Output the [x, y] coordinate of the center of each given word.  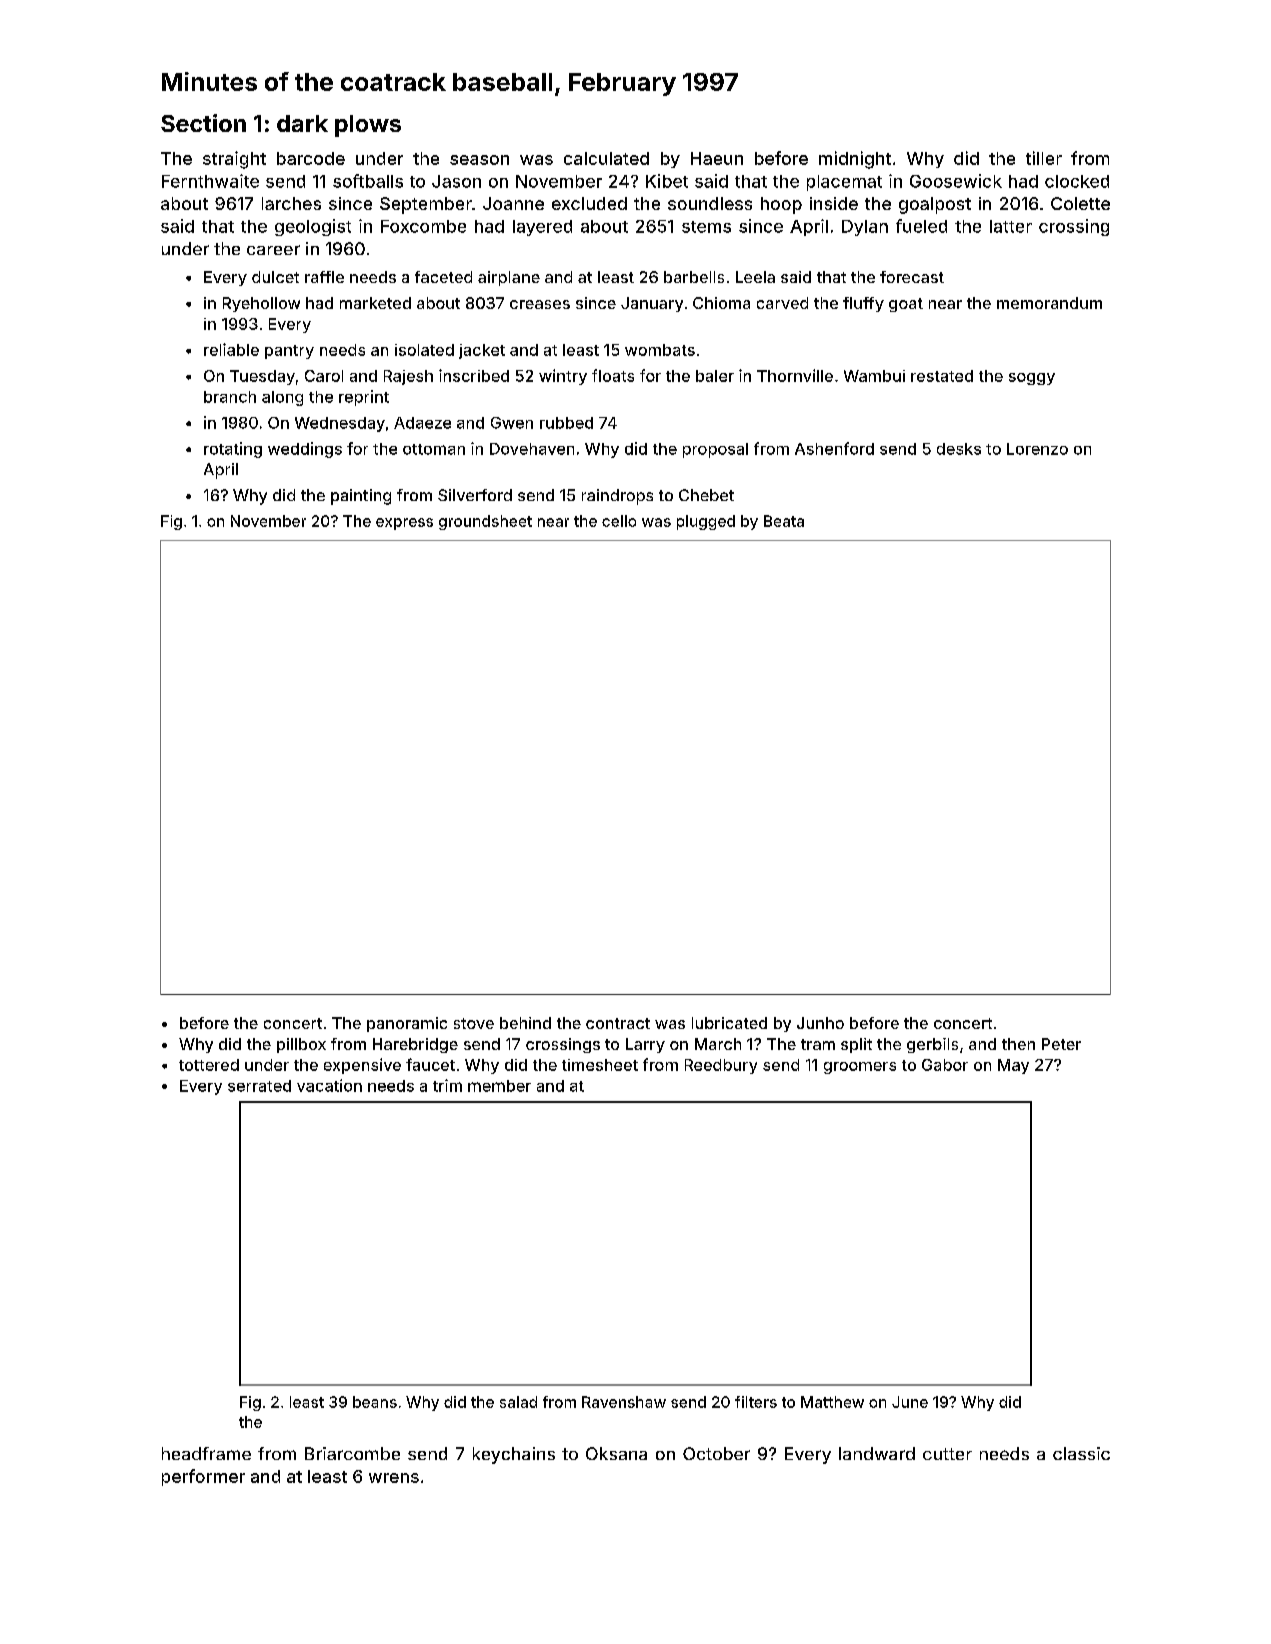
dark [302, 123]
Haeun [717, 158]
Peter [1061, 1044]
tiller [1044, 158]
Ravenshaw [624, 1402]
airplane [509, 278]
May [1013, 1066]
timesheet [600, 1065]
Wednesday [340, 424]
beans [375, 1402]
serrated [259, 1086]
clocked [1077, 181]
